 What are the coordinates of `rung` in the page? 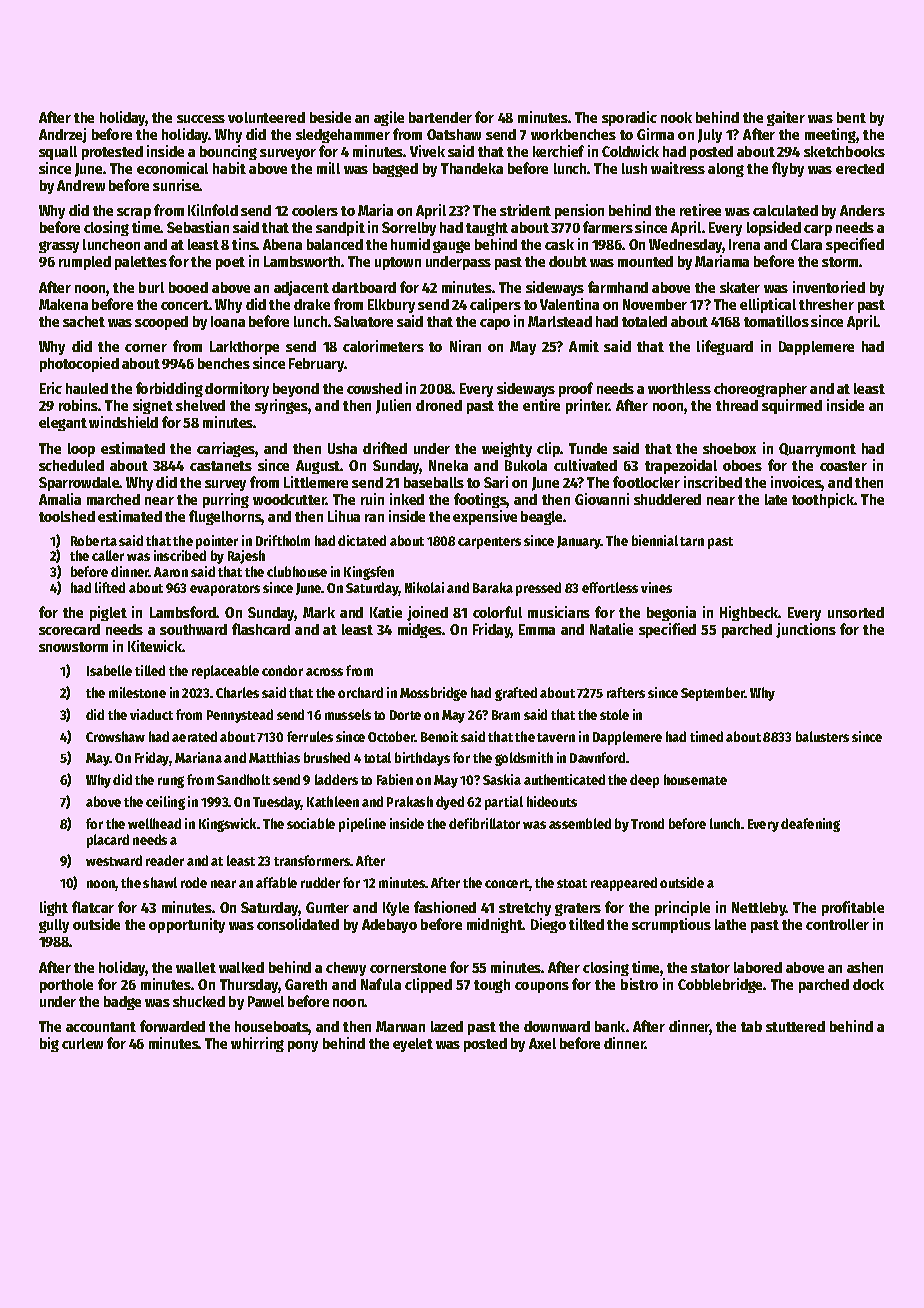 It's located at (171, 782).
